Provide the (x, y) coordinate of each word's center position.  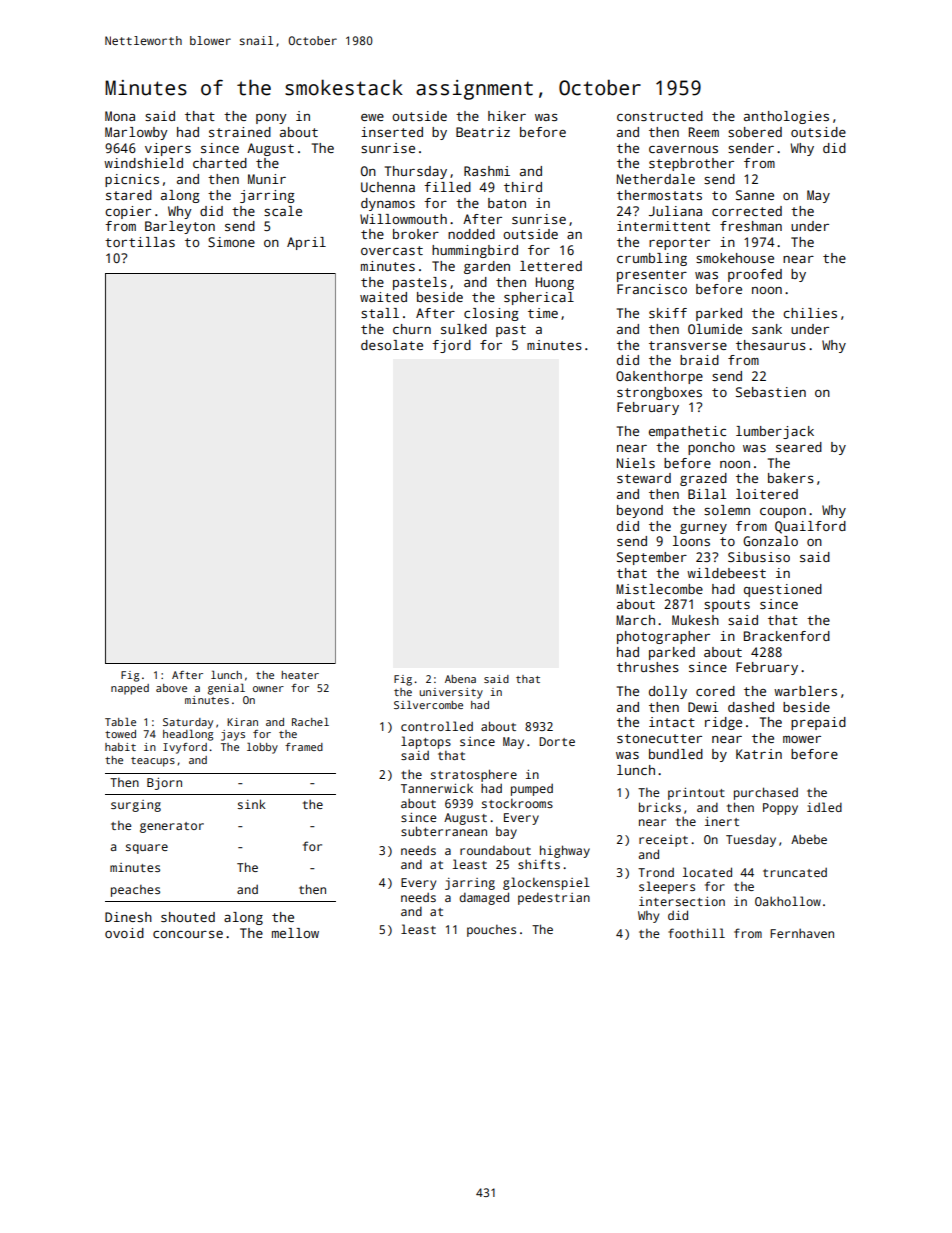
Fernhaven (802, 933)
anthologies (786, 117)
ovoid (124, 933)
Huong (555, 283)
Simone (231, 242)
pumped (532, 790)
